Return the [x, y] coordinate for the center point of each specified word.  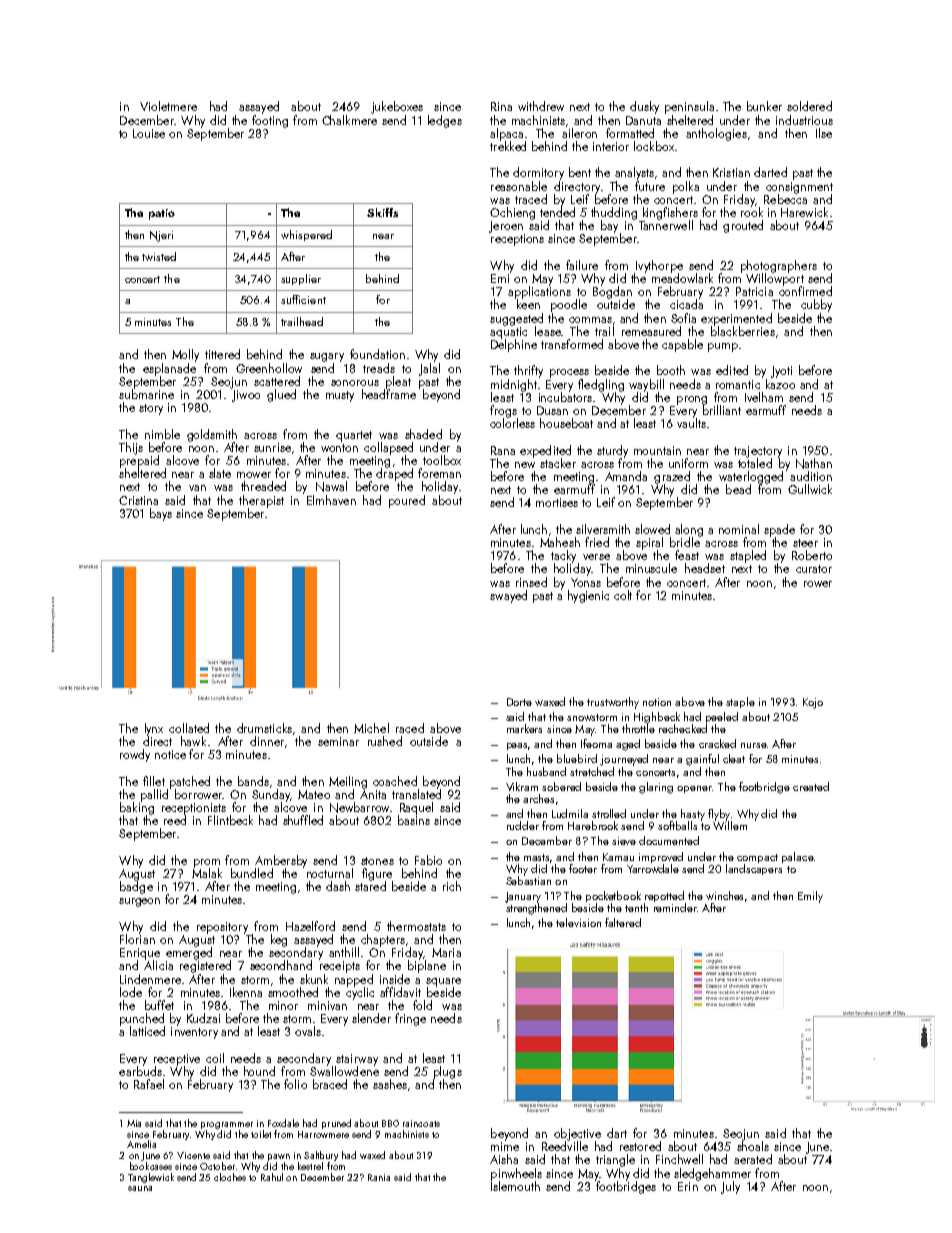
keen [528, 304]
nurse [753, 745]
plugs [448, 1072]
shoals [753, 1146]
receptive [177, 1060]
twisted [159, 256]
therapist [261, 501]
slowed [652, 529]
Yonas [586, 582]
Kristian [731, 172]
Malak [207, 873]
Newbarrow [359, 807]
